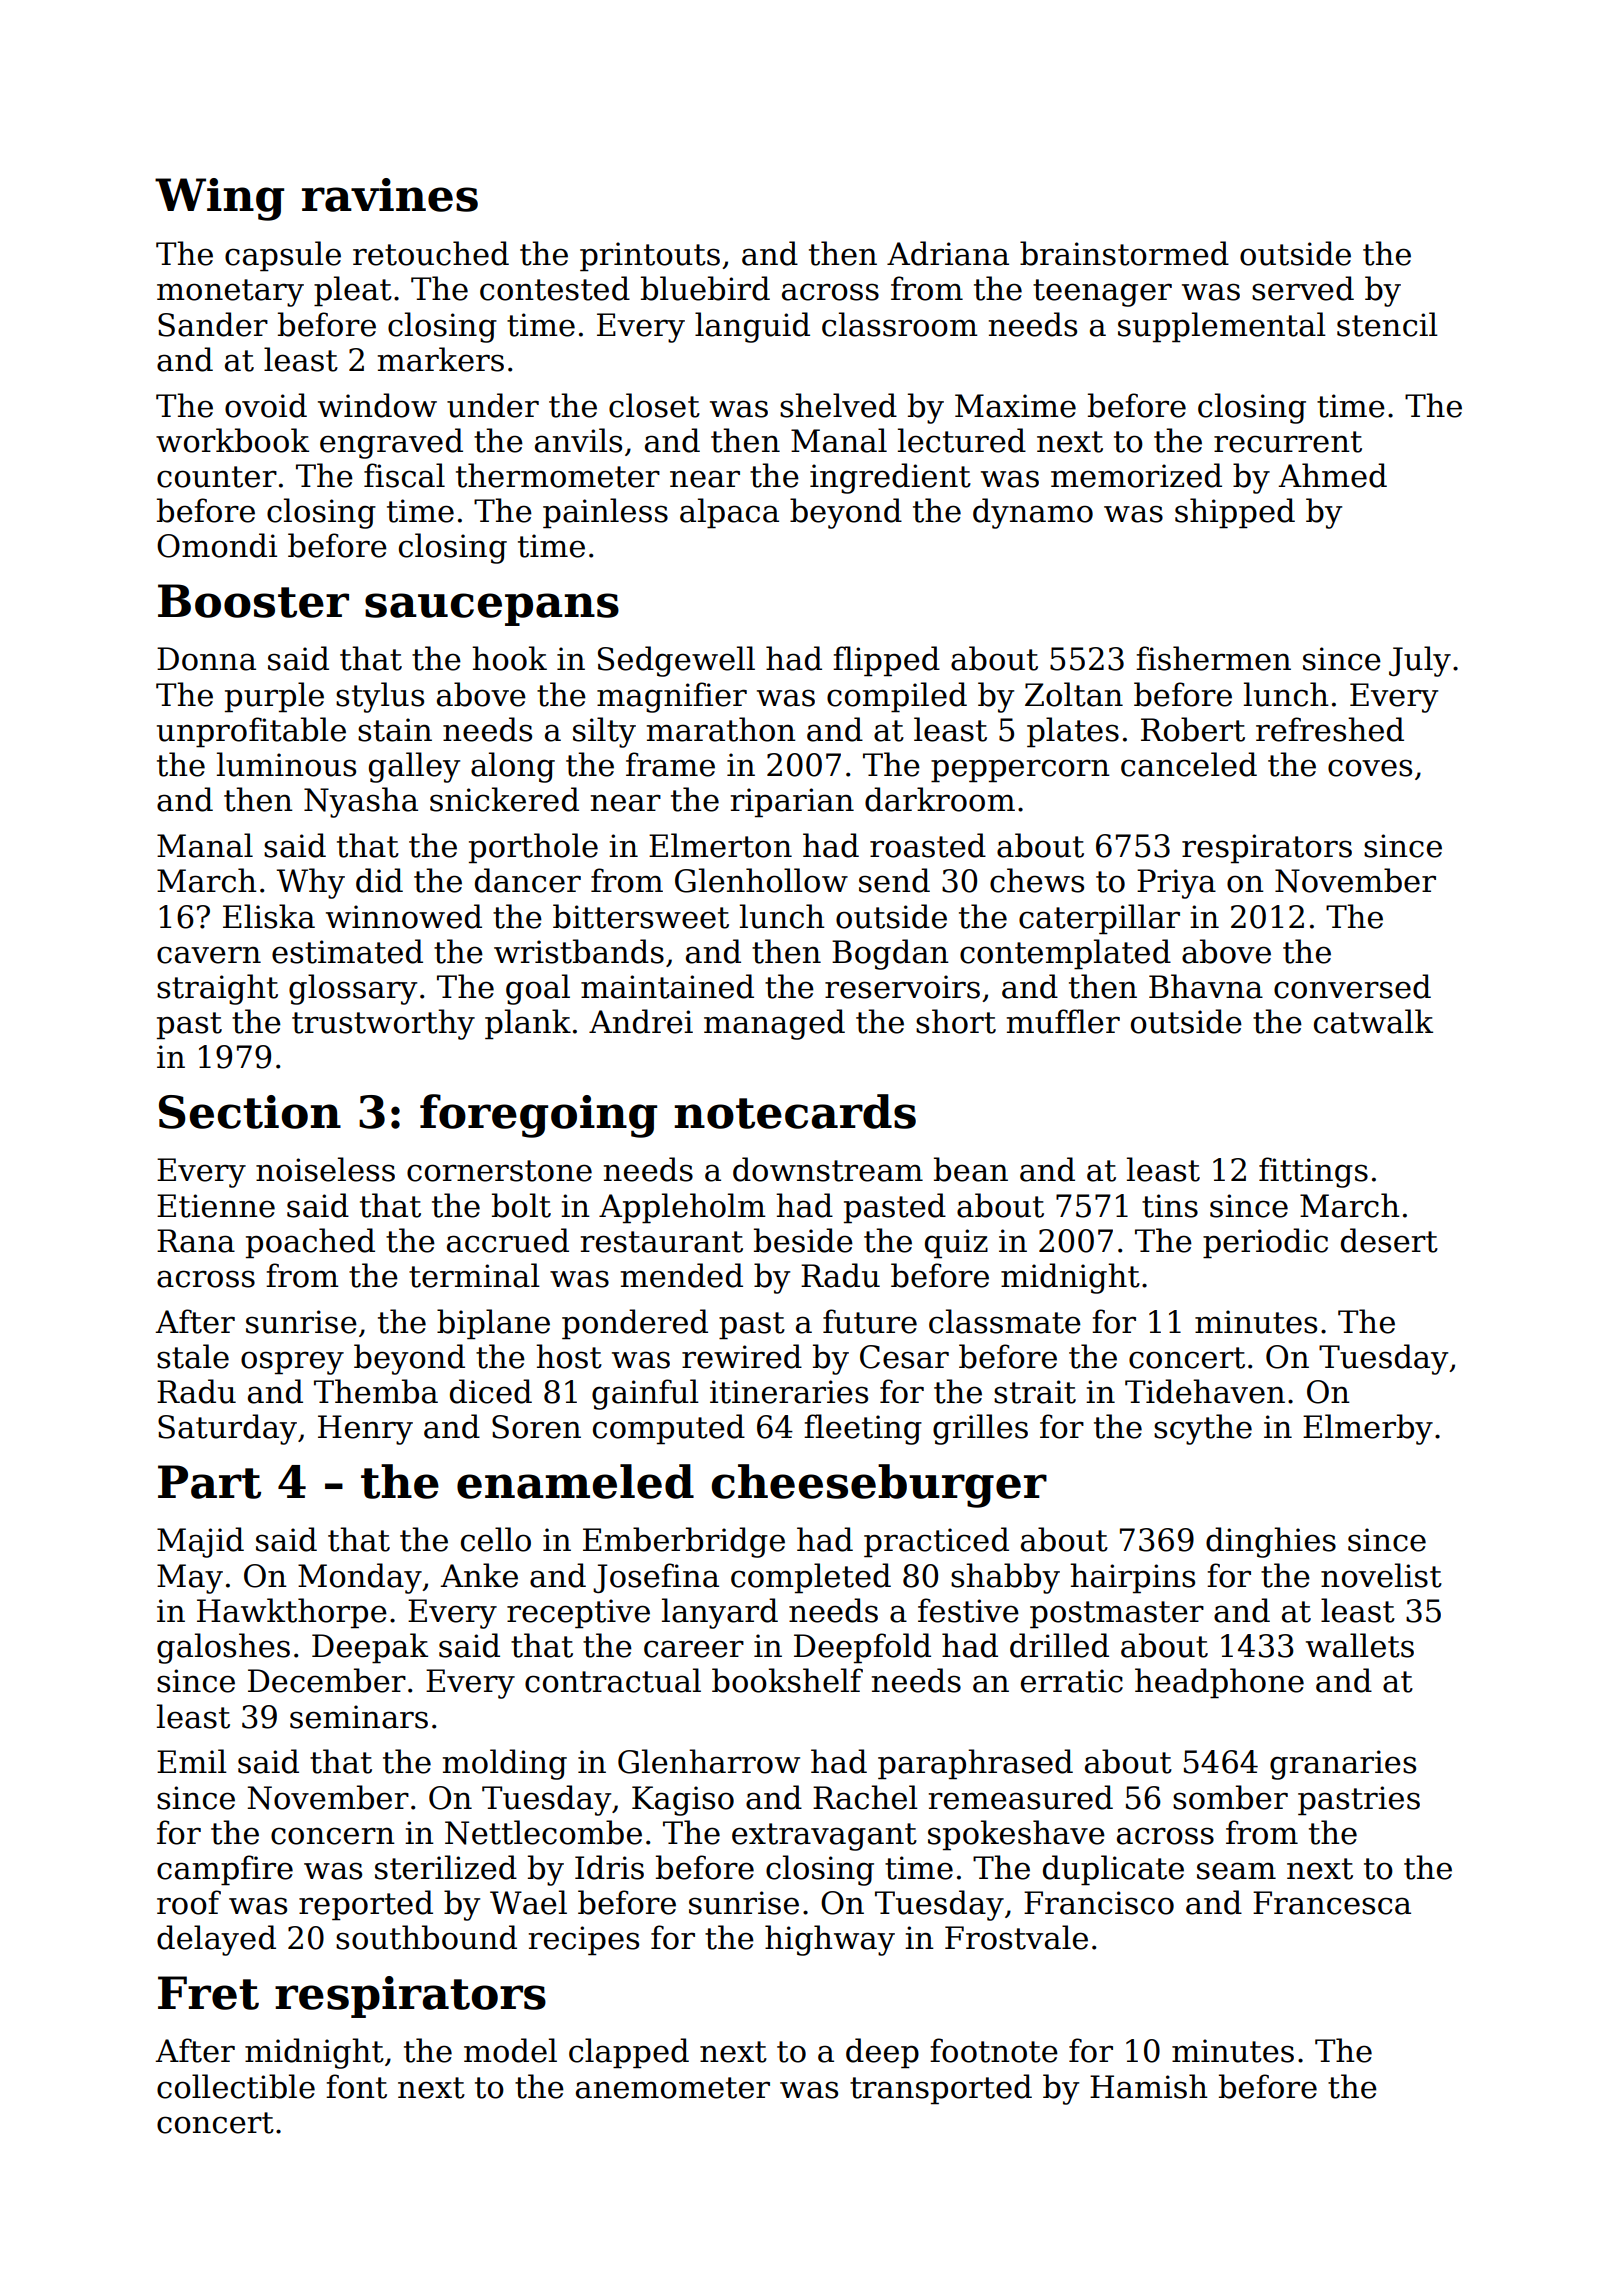 Image resolution: width=1620 pixels, height=2292 pixels. Describe the element at coordinates (356, 2086) in the document. I see `font` at that location.
